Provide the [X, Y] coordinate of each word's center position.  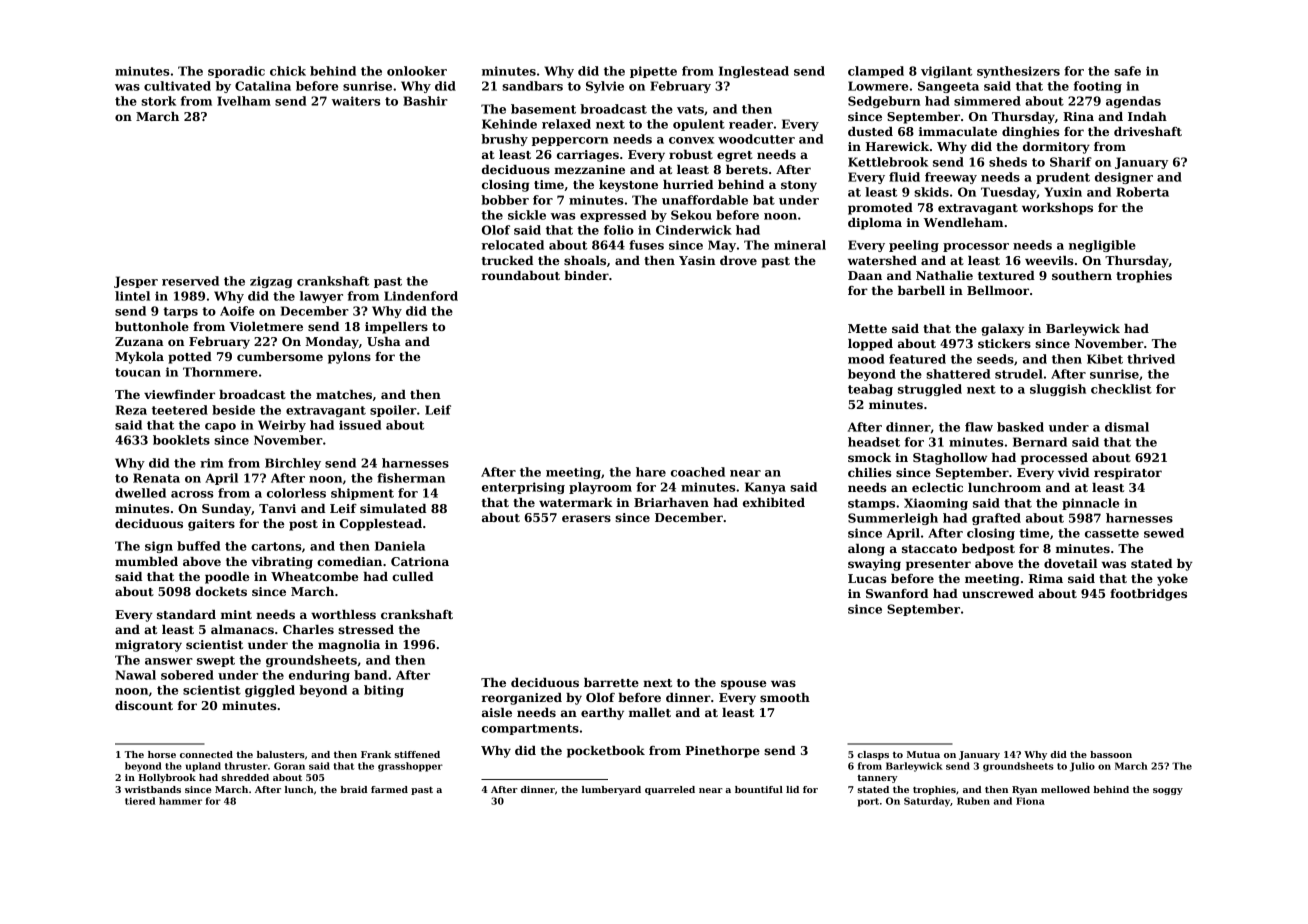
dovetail [1070, 563]
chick [288, 71]
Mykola [139, 358]
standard [186, 614]
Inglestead [754, 72]
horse [162, 754]
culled [412, 576]
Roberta [1142, 192]
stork [158, 101]
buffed [198, 546]
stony [799, 186]
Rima [1046, 578]
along [866, 550]
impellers [396, 328]
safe [1127, 71]
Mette [867, 328]
